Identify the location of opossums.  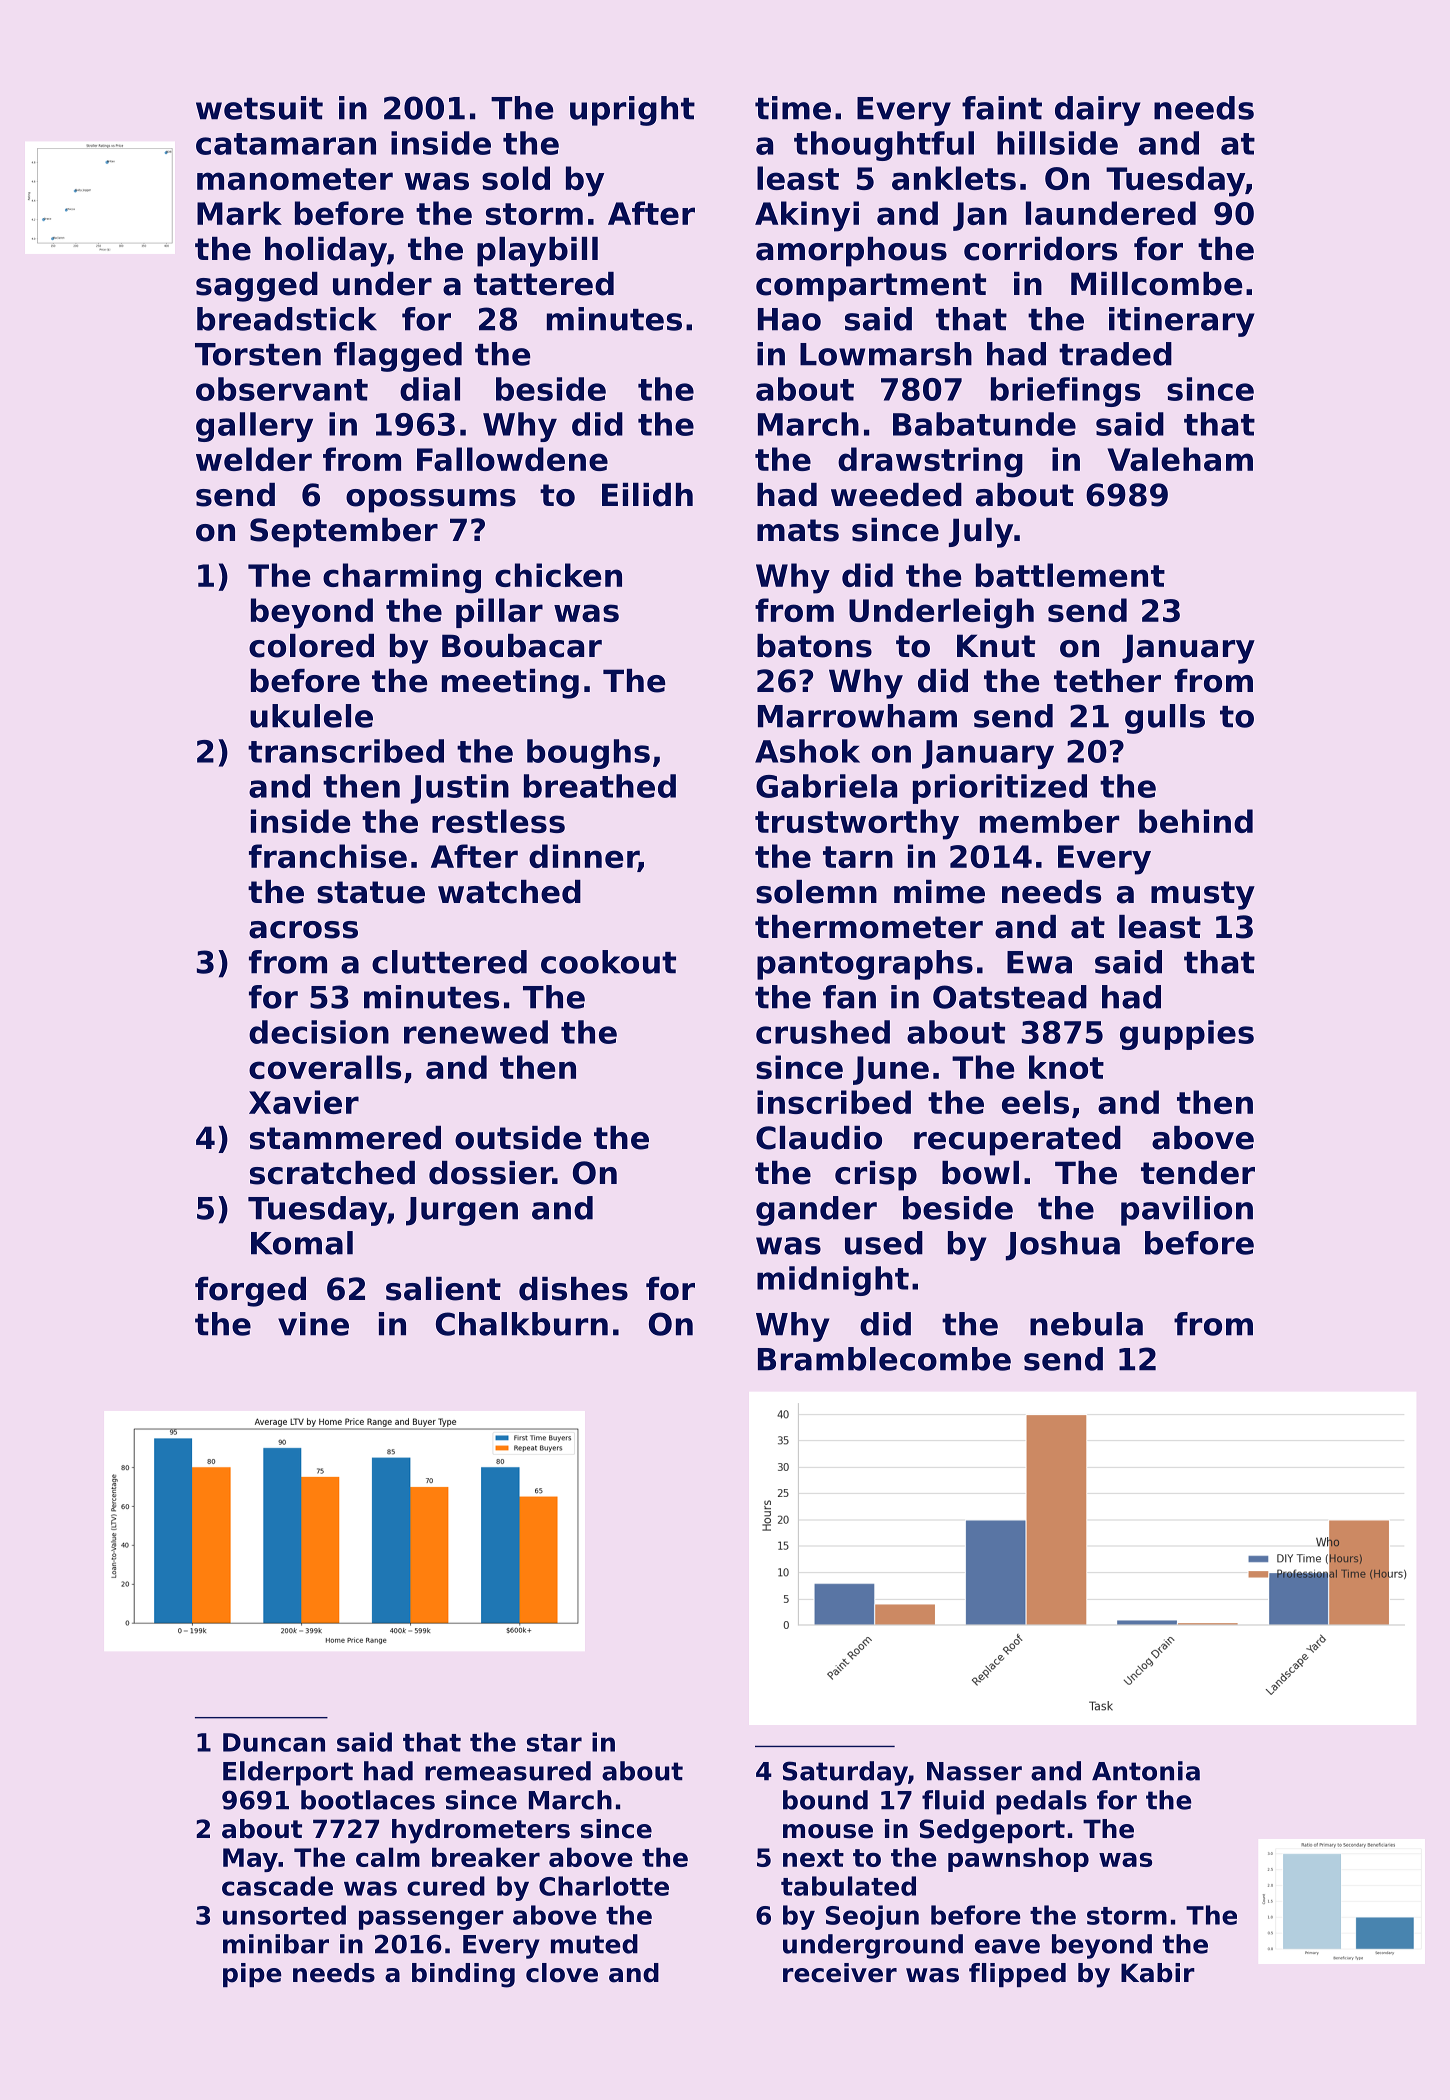
(431, 501).
